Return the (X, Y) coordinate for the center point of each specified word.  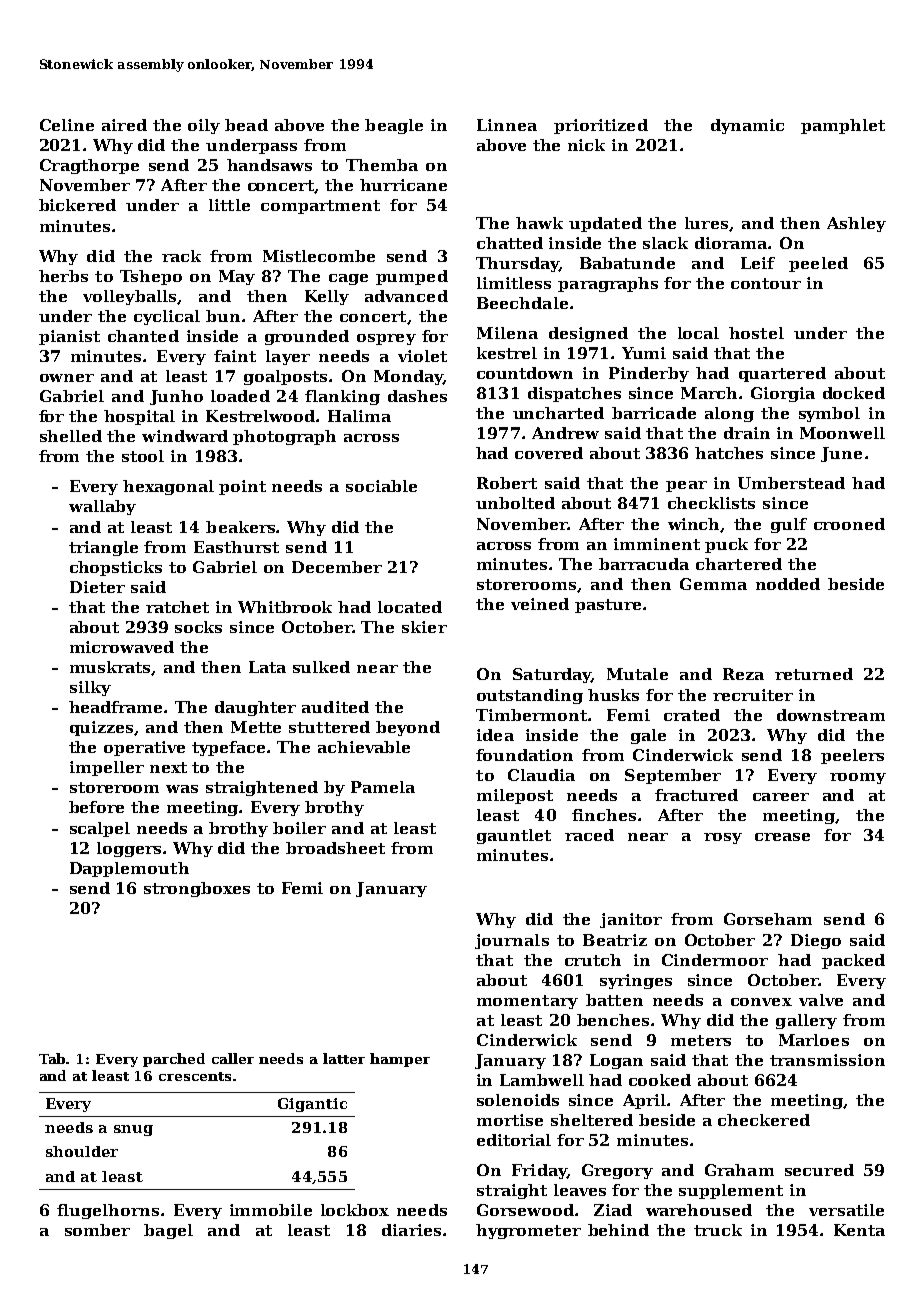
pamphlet (843, 126)
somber (97, 1230)
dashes (417, 396)
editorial (514, 1140)
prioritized (601, 126)
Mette (256, 727)
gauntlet (514, 836)
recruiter (753, 695)
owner (67, 378)
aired (124, 125)
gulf (789, 525)
